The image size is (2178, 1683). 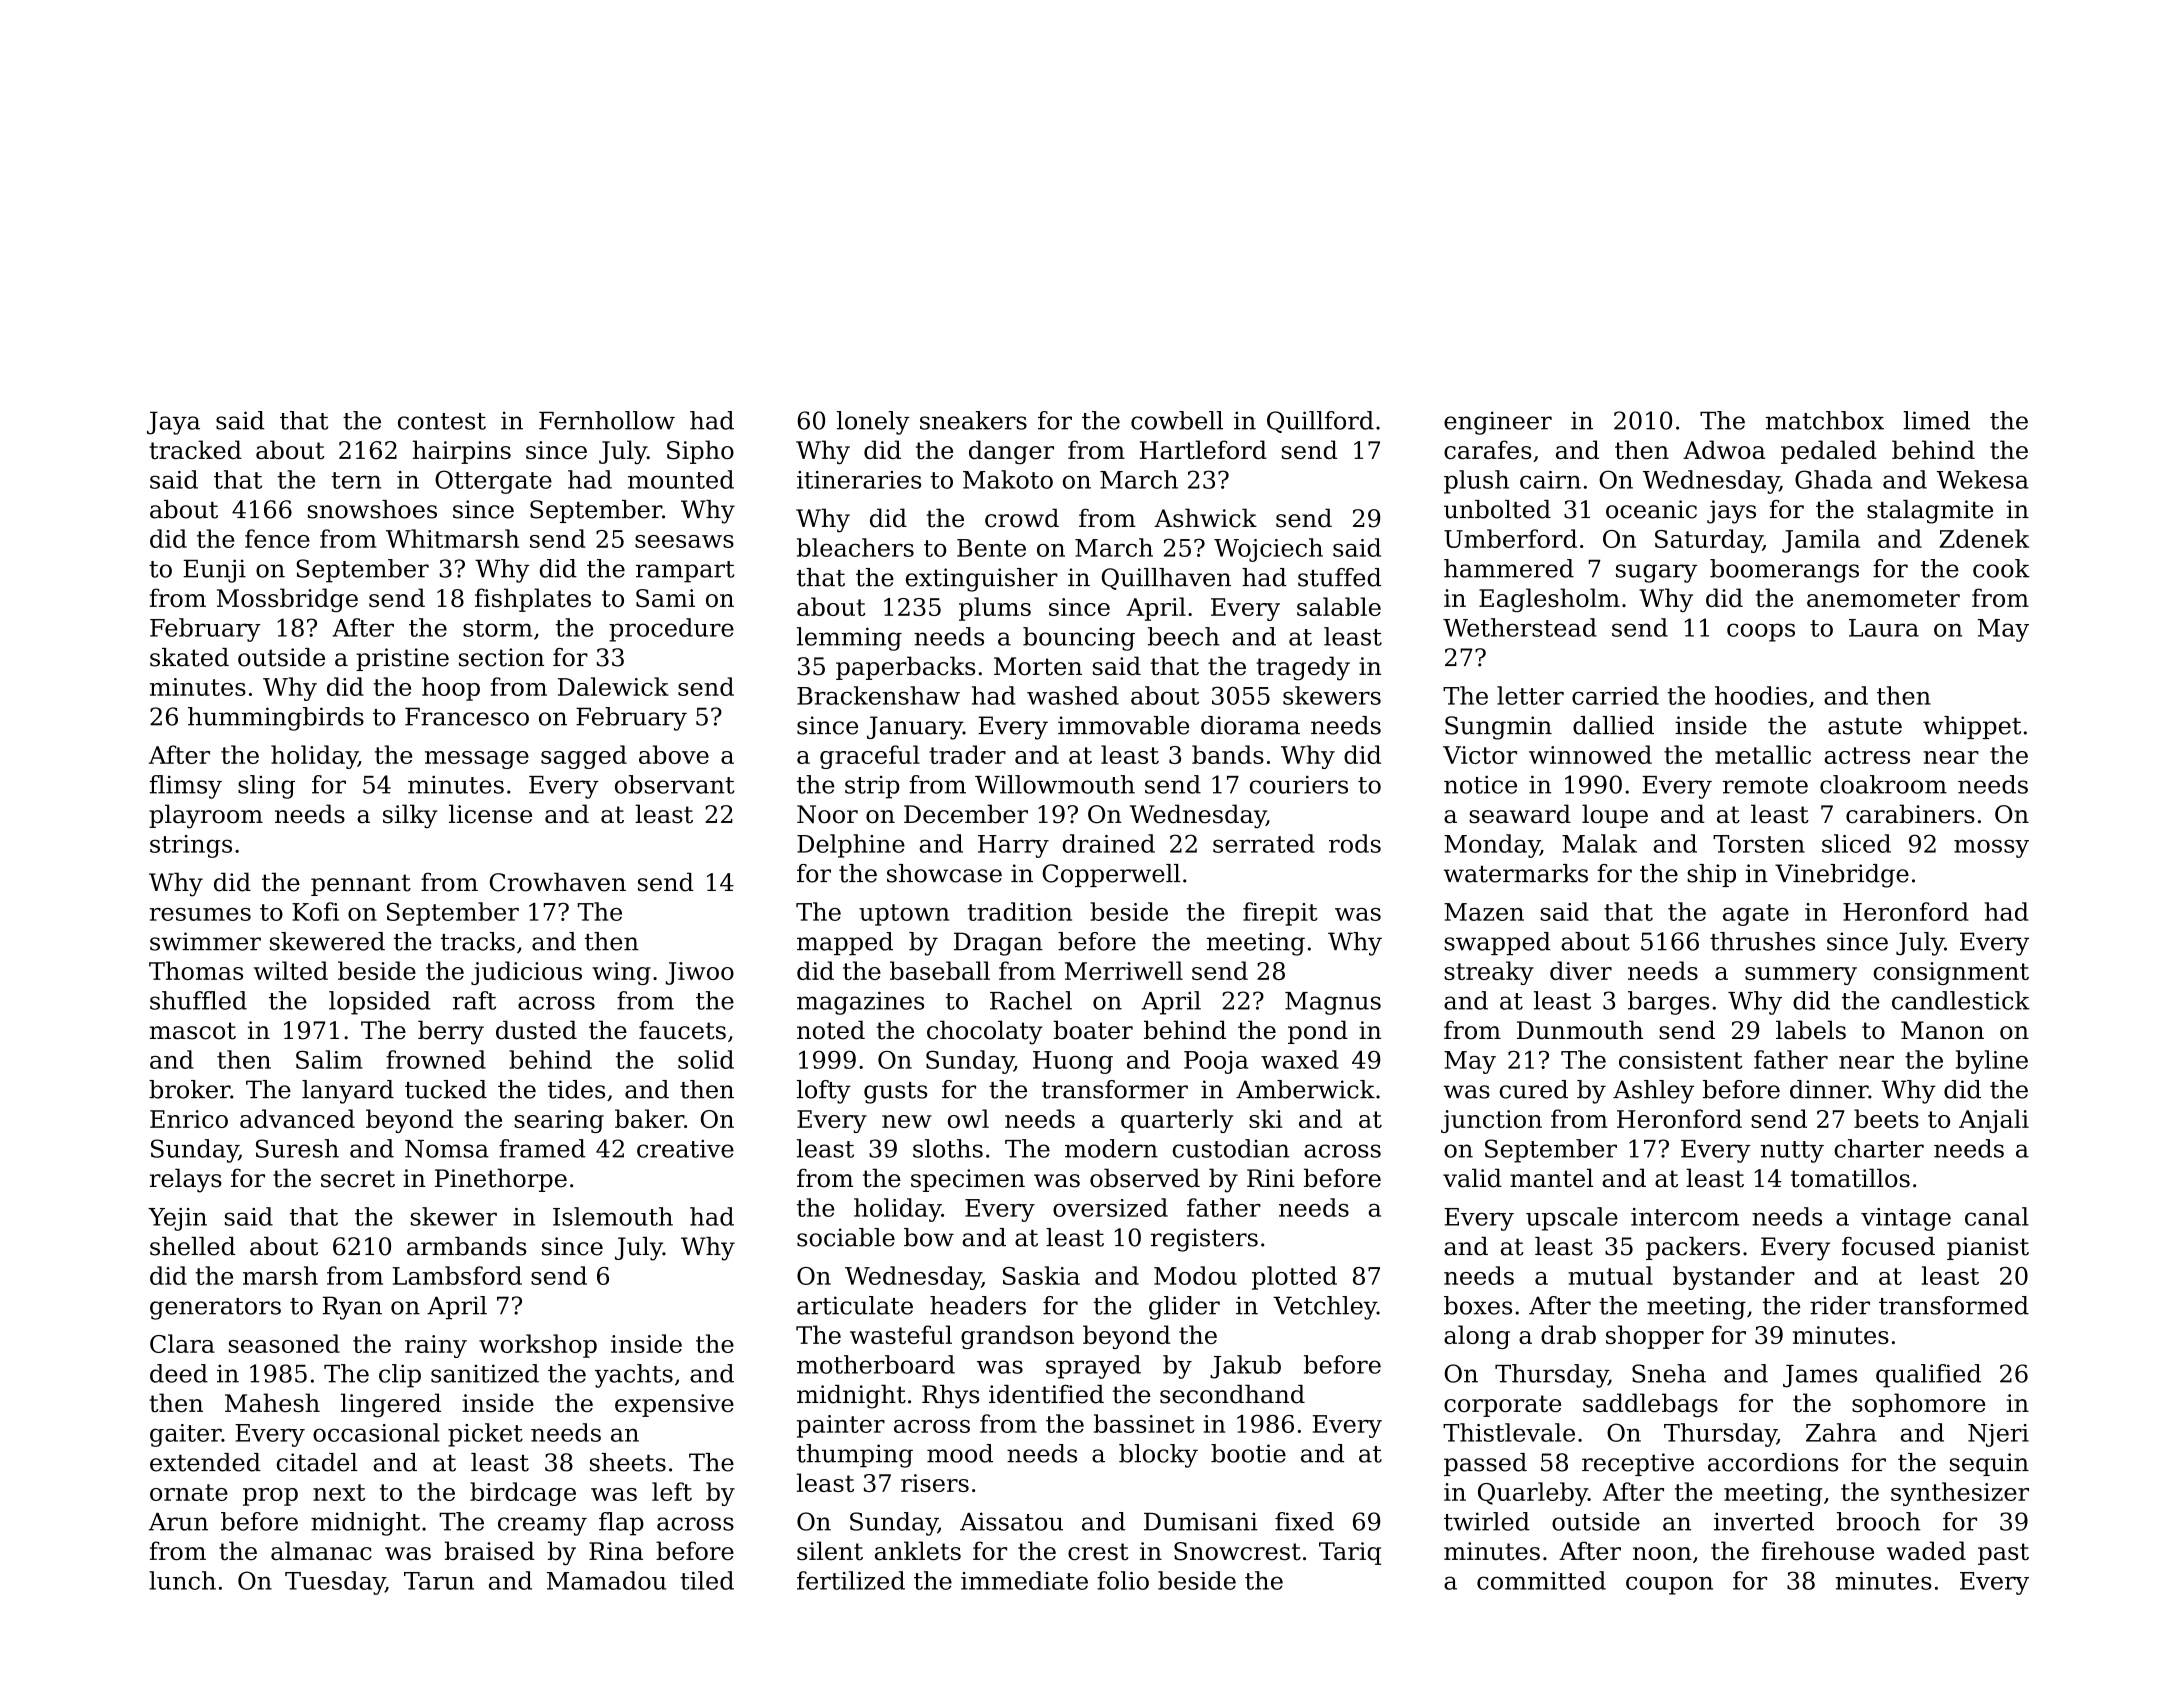 I want to click on Kofi, so click(x=315, y=911).
